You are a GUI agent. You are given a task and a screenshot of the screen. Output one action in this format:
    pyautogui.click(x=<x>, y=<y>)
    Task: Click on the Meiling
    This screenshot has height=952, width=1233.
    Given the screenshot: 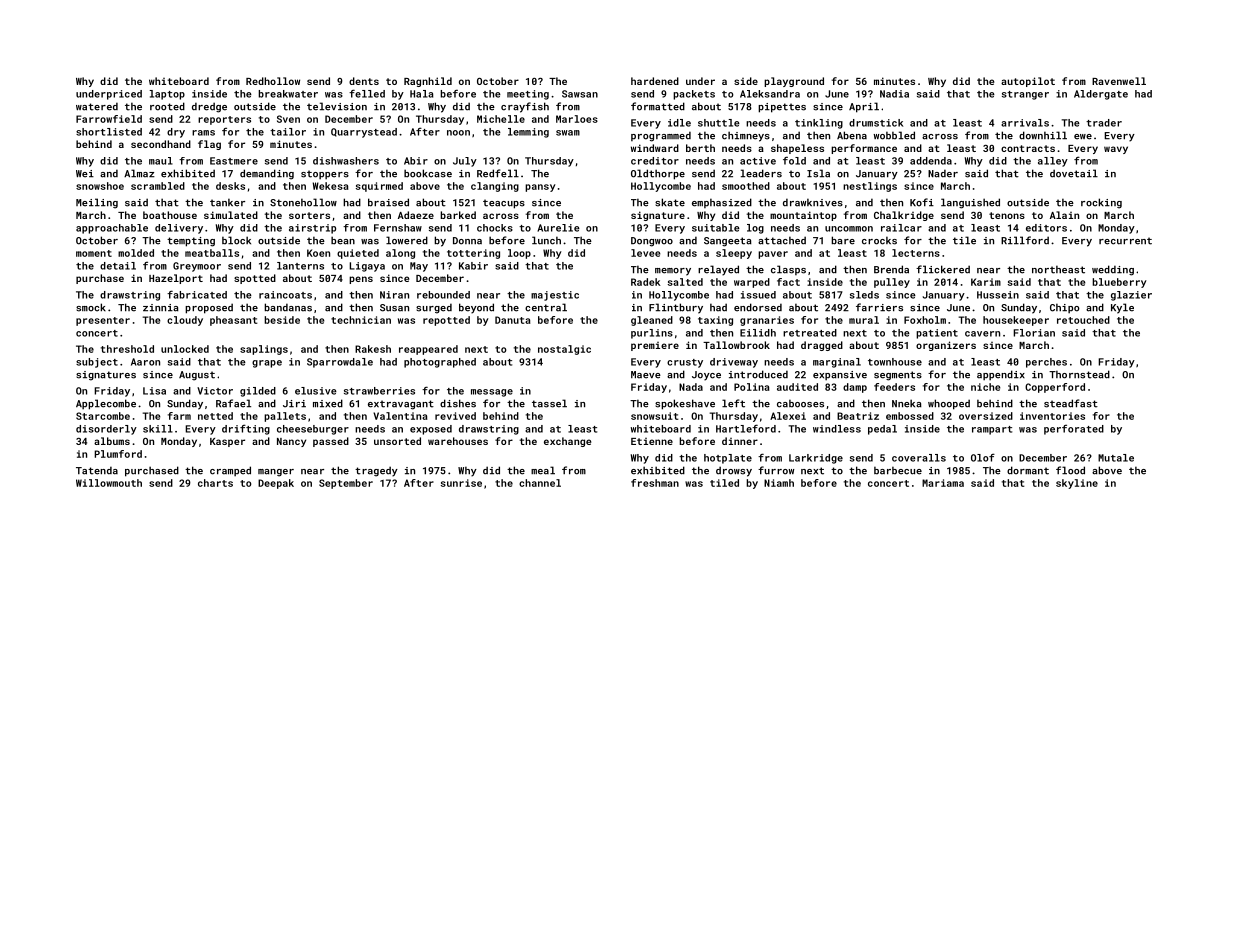 What is the action you would take?
    pyautogui.click(x=97, y=203)
